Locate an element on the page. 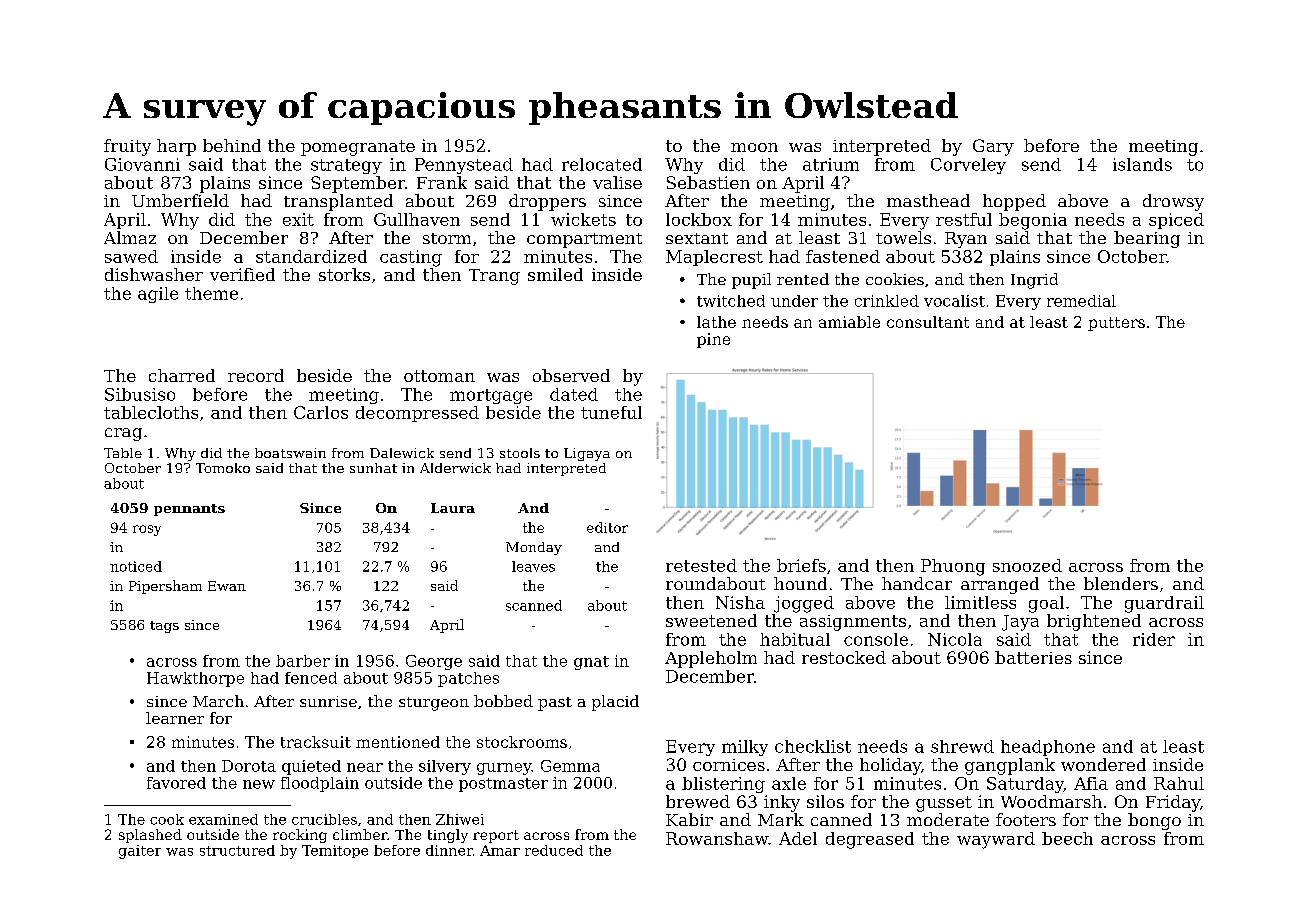  crinkled is located at coordinates (887, 301).
